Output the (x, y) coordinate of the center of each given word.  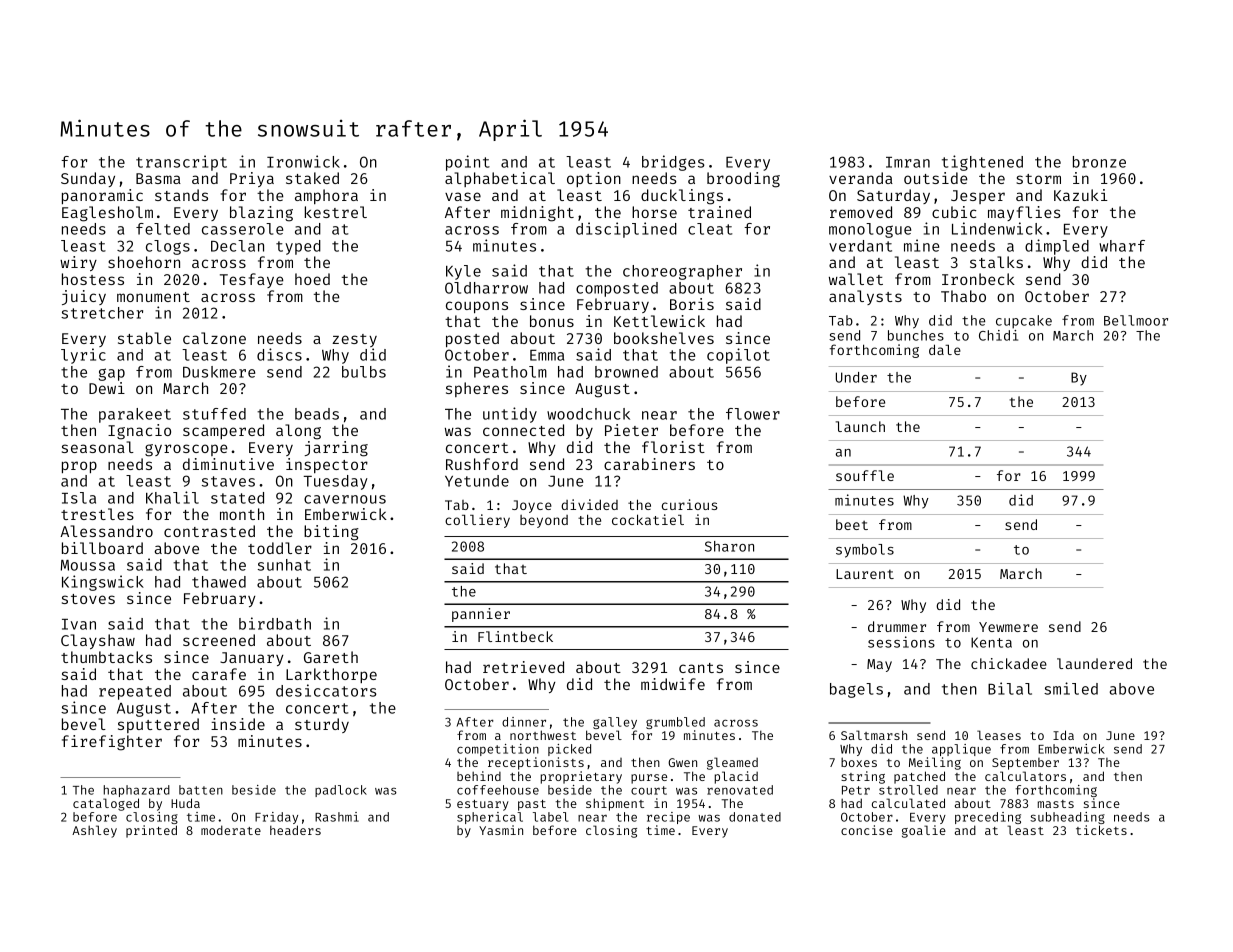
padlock (341, 791)
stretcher (102, 313)
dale (945, 349)
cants (701, 668)
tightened (982, 163)
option (594, 179)
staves (228, 481)
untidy (510, 415)
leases (999, 735)
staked (312, 178)
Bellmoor (1136, 320)
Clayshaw (98, 641)
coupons (477, 307)
